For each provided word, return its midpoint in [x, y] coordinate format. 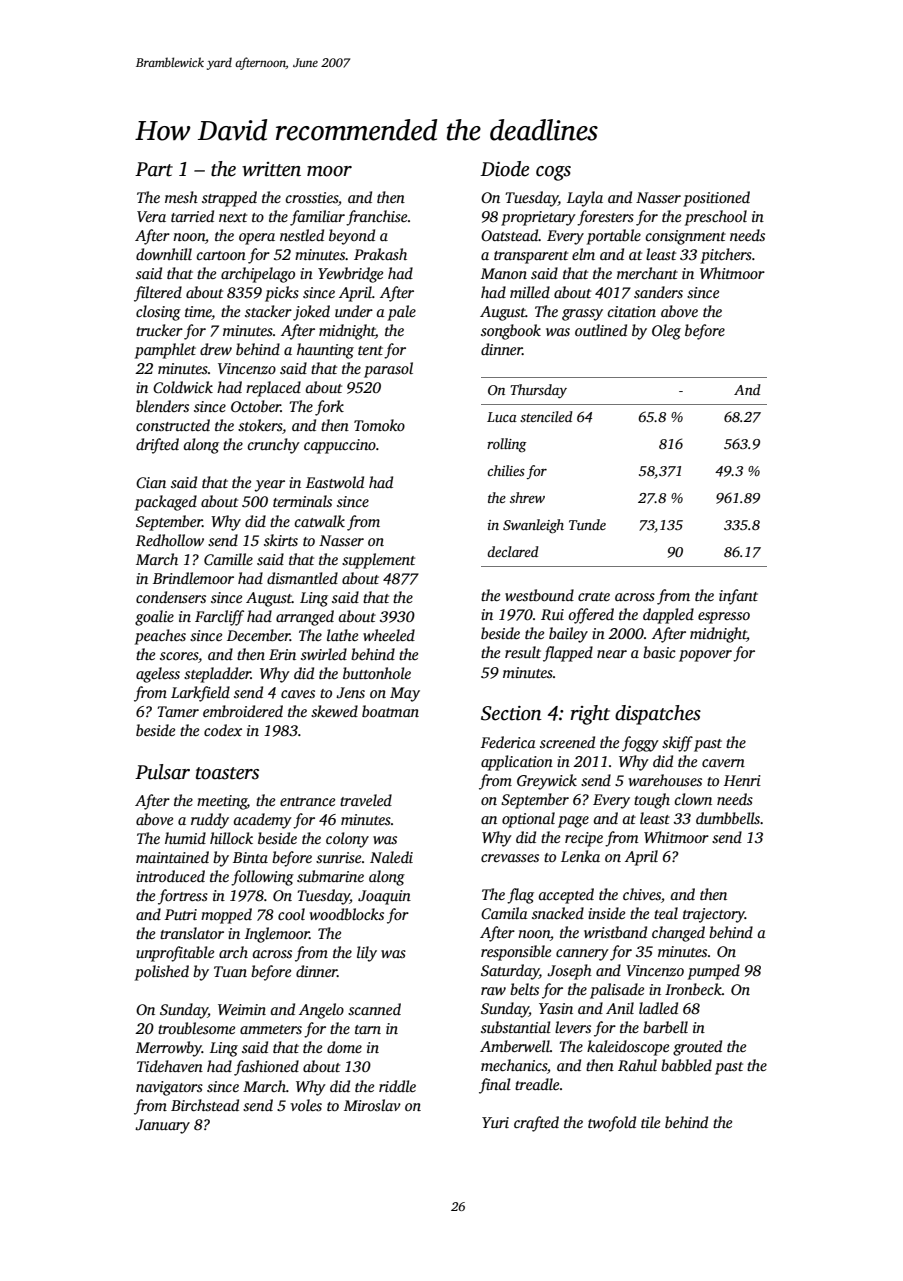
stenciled [546, 416]
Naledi [391, 857]
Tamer [178, 711]
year [269, 486]
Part [154, 169]
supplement [378, 561]
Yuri [495, 1122]
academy [262, 821]
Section [511, 713]
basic [659, 652]
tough [652, 801]
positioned [716, 199]
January [162, 1126]
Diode [504, 169]
